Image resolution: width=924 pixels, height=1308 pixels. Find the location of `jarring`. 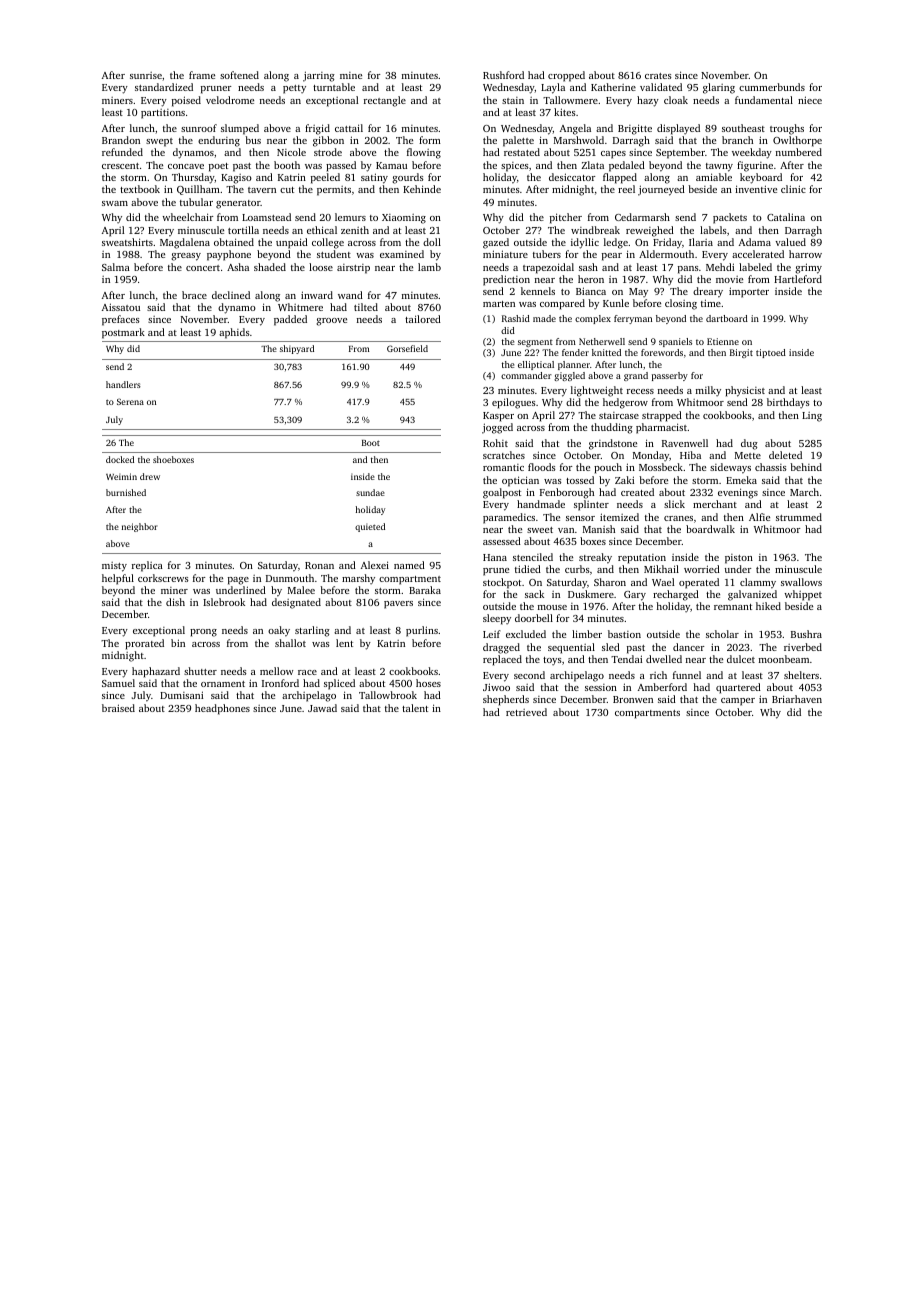

jarring is located at coordinates (319, 76).
